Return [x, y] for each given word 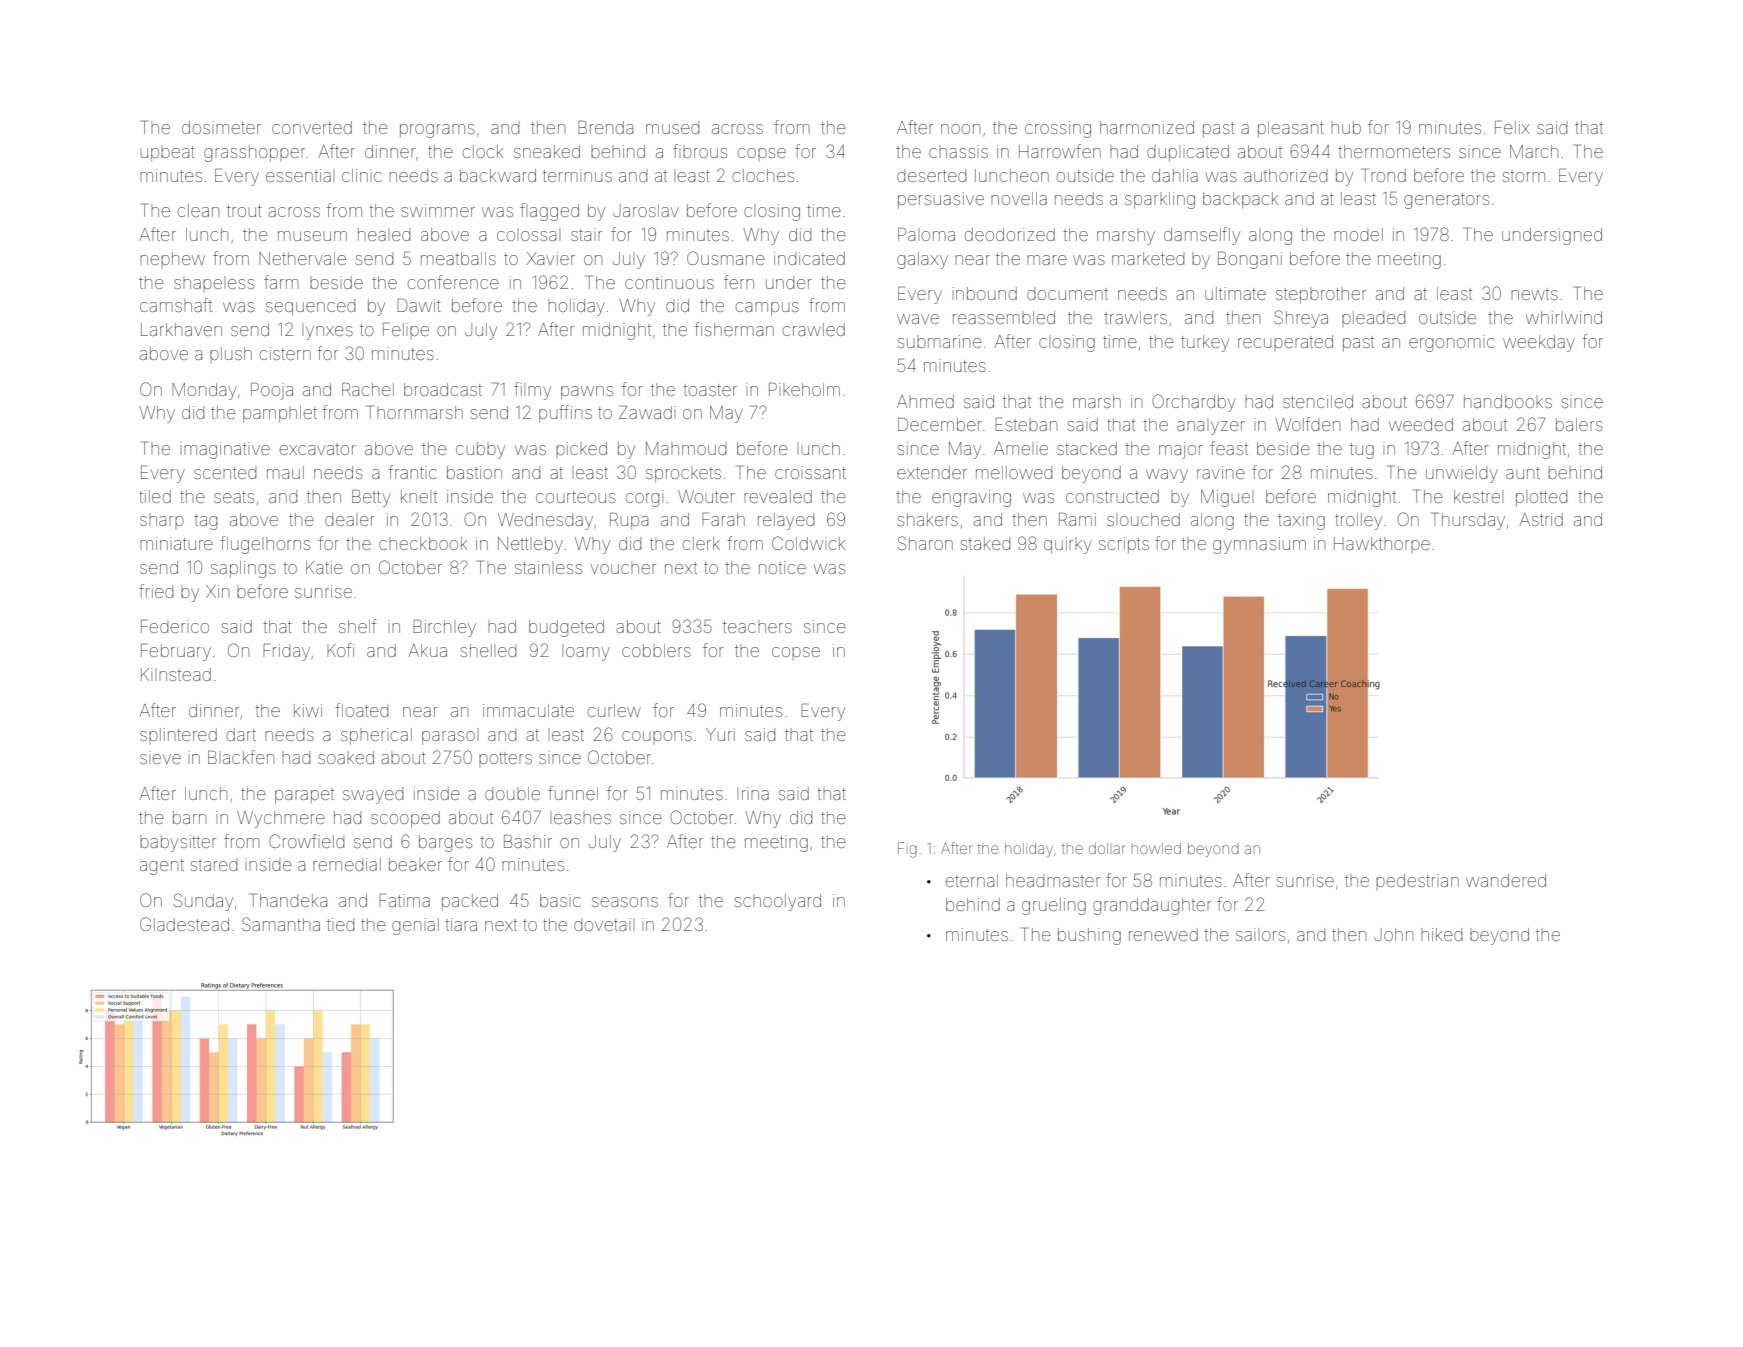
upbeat [168, 154]
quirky [1068, 545]
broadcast [443, 389]
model [1358, 234]
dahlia [1175, 175]
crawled [814, 329]
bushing [1089, 936]
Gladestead [184, 924]
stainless [548, 567]
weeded [1421, 424]
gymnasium [1259, 545]
